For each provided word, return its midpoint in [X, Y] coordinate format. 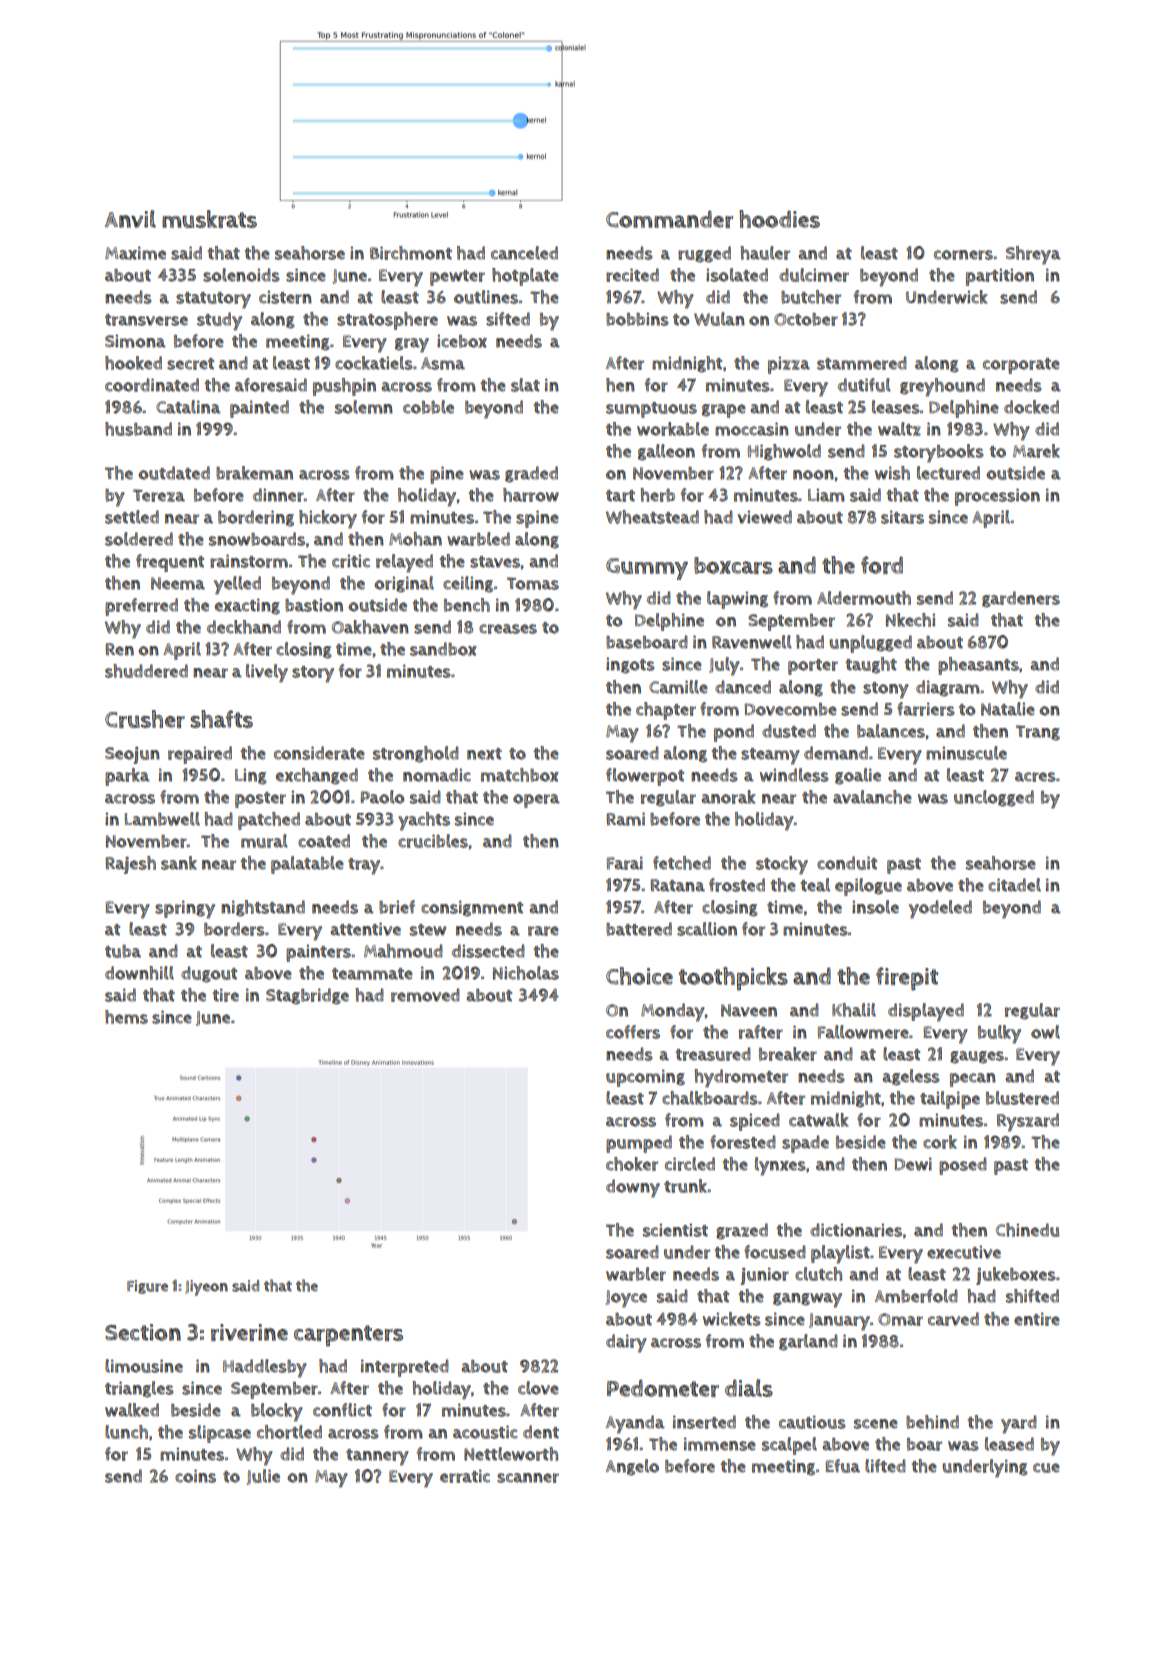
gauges [977, 1057]
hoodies [779, 219]
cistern [285, 297]
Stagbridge [307, 996]
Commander [669, 219]
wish [892, 473]
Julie [263, 1477]
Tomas [533, 583]
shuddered [146, 671]
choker [632, 1164]
